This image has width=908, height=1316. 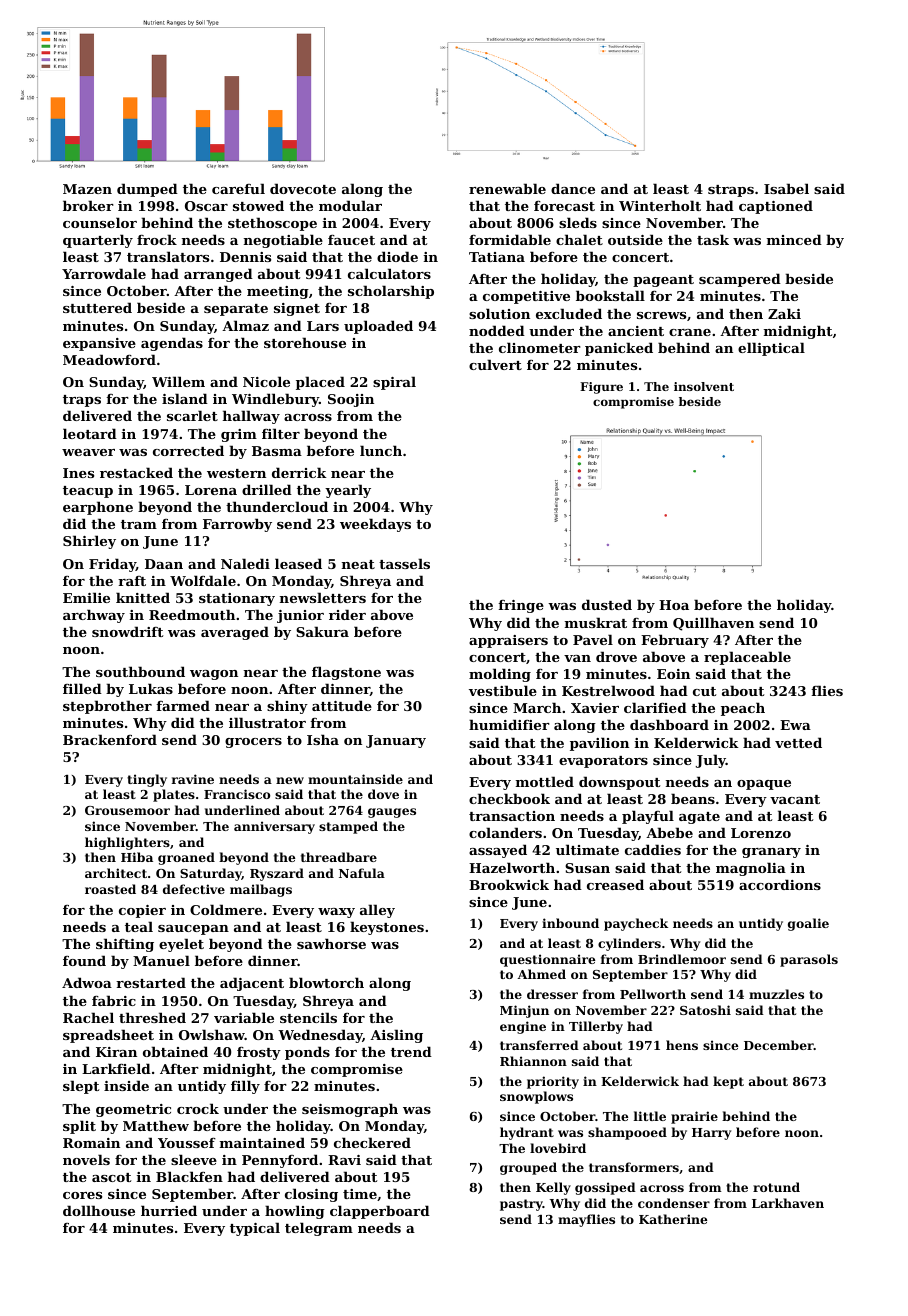 What do you see at coordinates (252, 984) in the image?
I see `adjacent` at bounding box center [252, 984].
